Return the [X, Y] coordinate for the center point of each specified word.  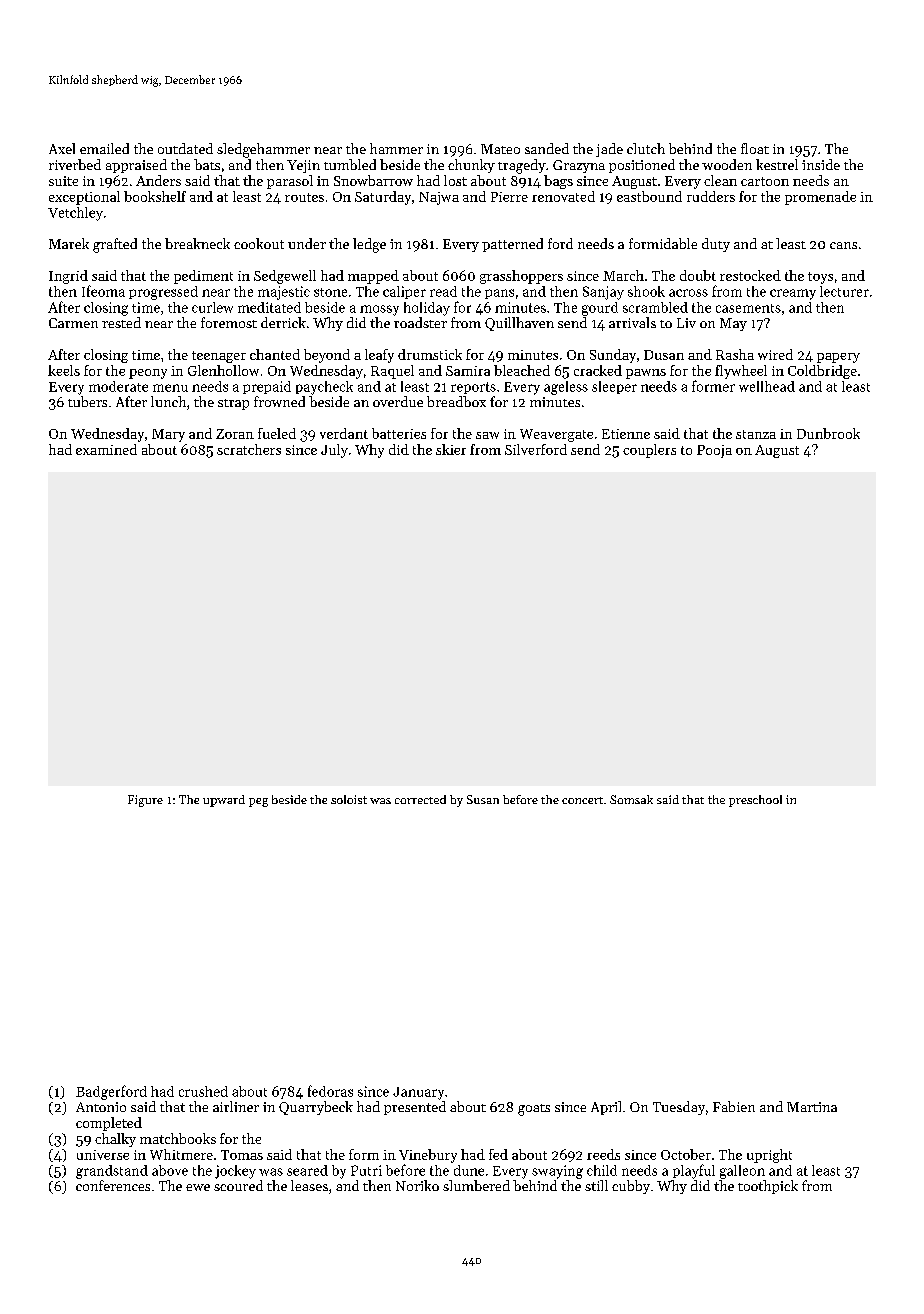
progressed [163, 293]
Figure [145, 801]
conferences [113, 1185]
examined [106, 449]
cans [843, 245]
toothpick [768, 1187]
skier [451, 449]
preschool [755, 801]
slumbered [476, 1185]
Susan [483, 799]
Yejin [303, 166]
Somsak [631, 799]
